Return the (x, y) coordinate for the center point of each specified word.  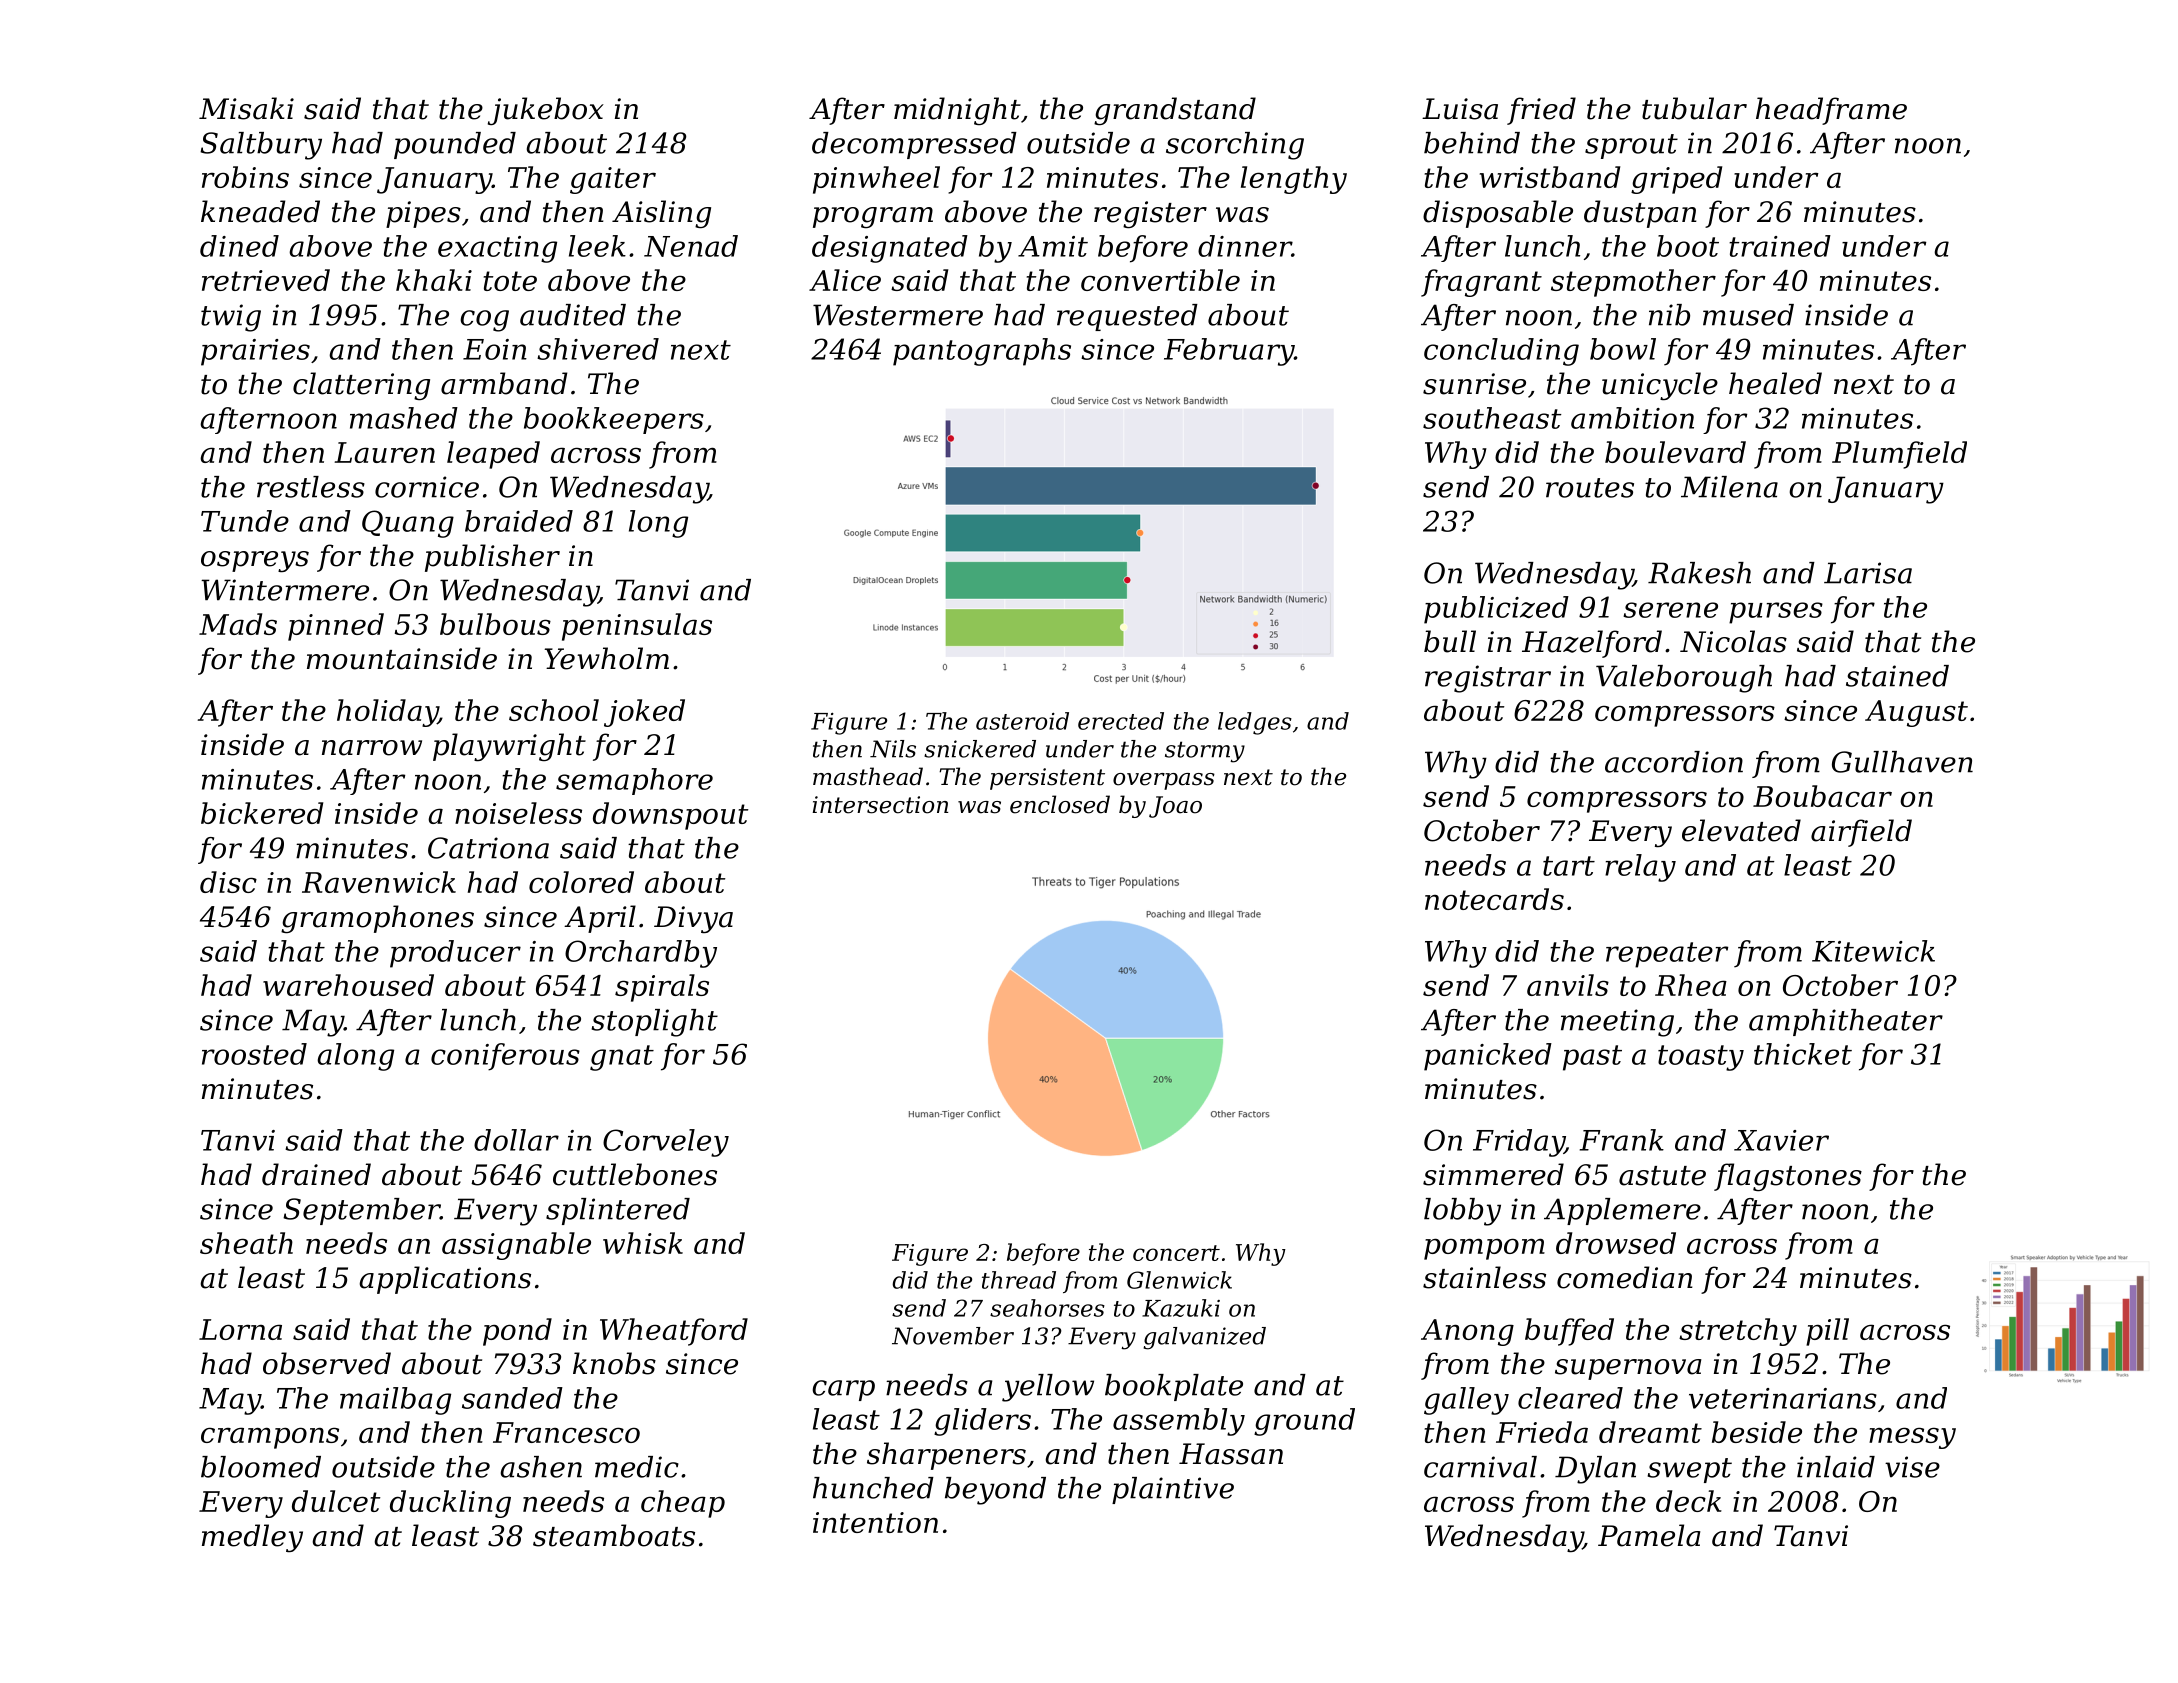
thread (1019, 1280)
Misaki (246, 108)
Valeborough (1684, 679)
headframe (1831, 111)
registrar (1488, 679)
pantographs (982, 352)
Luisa (1460, 109)
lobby (1462, 1212)
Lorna (240, 1329)
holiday (387, 713)
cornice (427, 487)
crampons (270, 1438)
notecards (1494, 899)
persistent (1047, 779)
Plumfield (1899, 455)
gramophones (377, 919)
